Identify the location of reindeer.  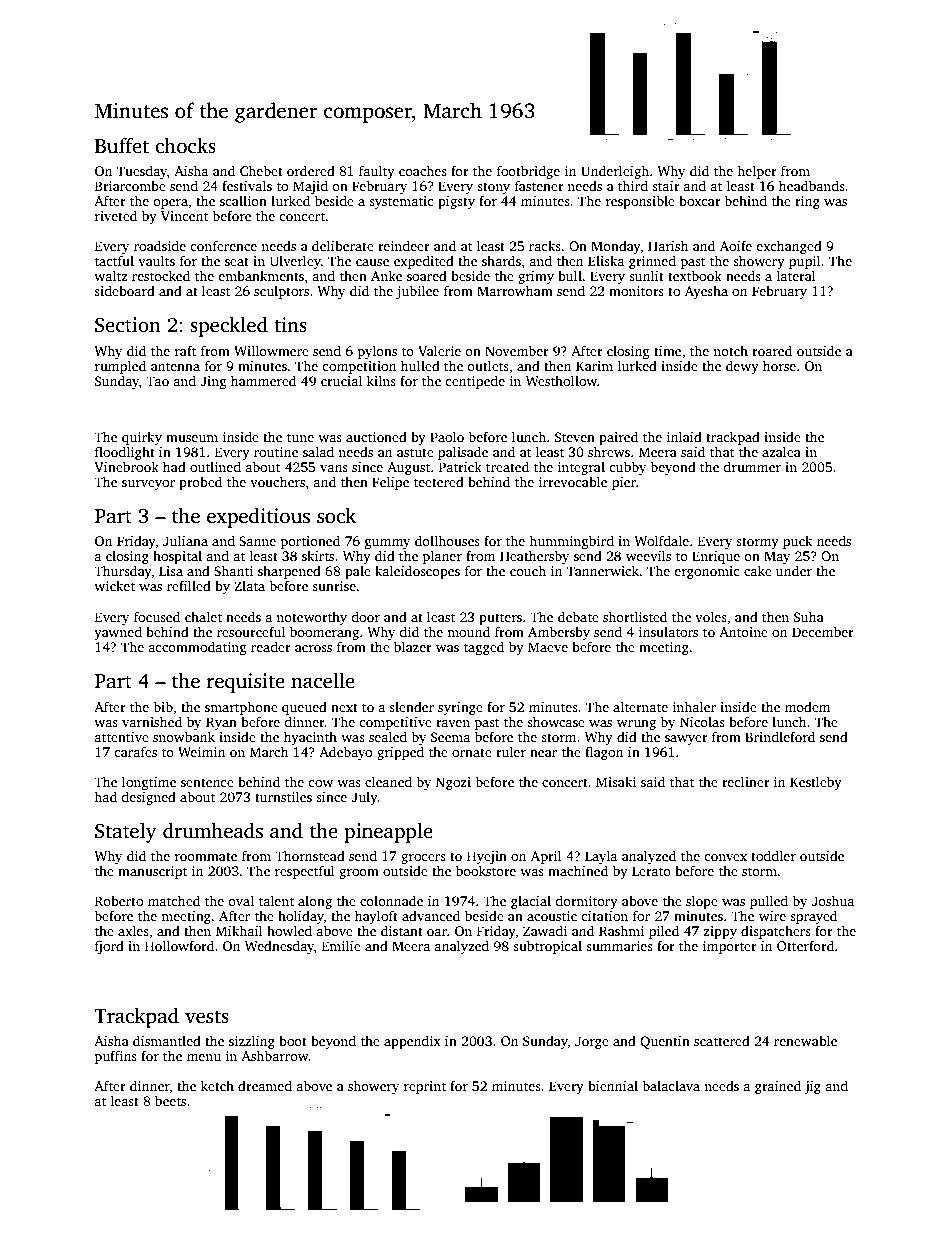
(404, 245).
